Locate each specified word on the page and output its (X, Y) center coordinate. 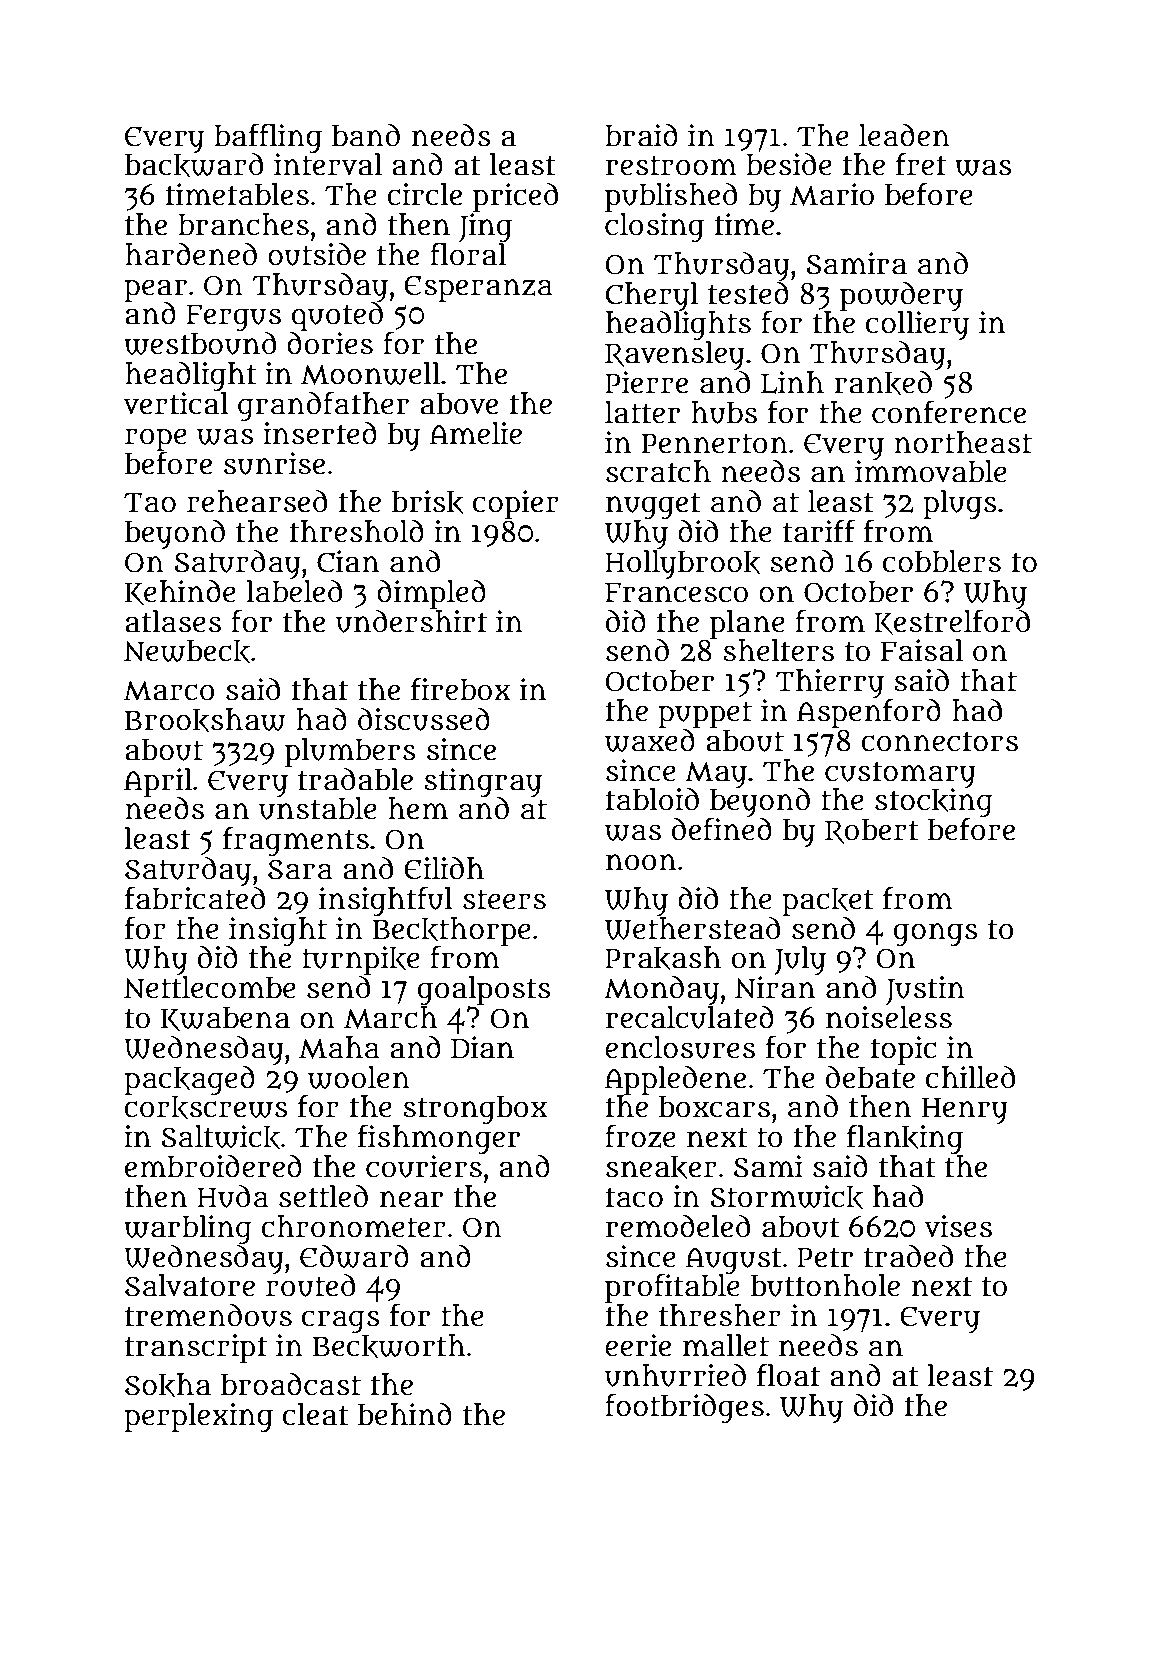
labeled (294, 591)
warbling (188, 1229)
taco (634, 1197)
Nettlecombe (210, 987)
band (366, 135)
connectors (939, 741)
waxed (651, 740)
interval (328, 164)
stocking (934, 803)
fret (921, 164)
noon (641, 862)
